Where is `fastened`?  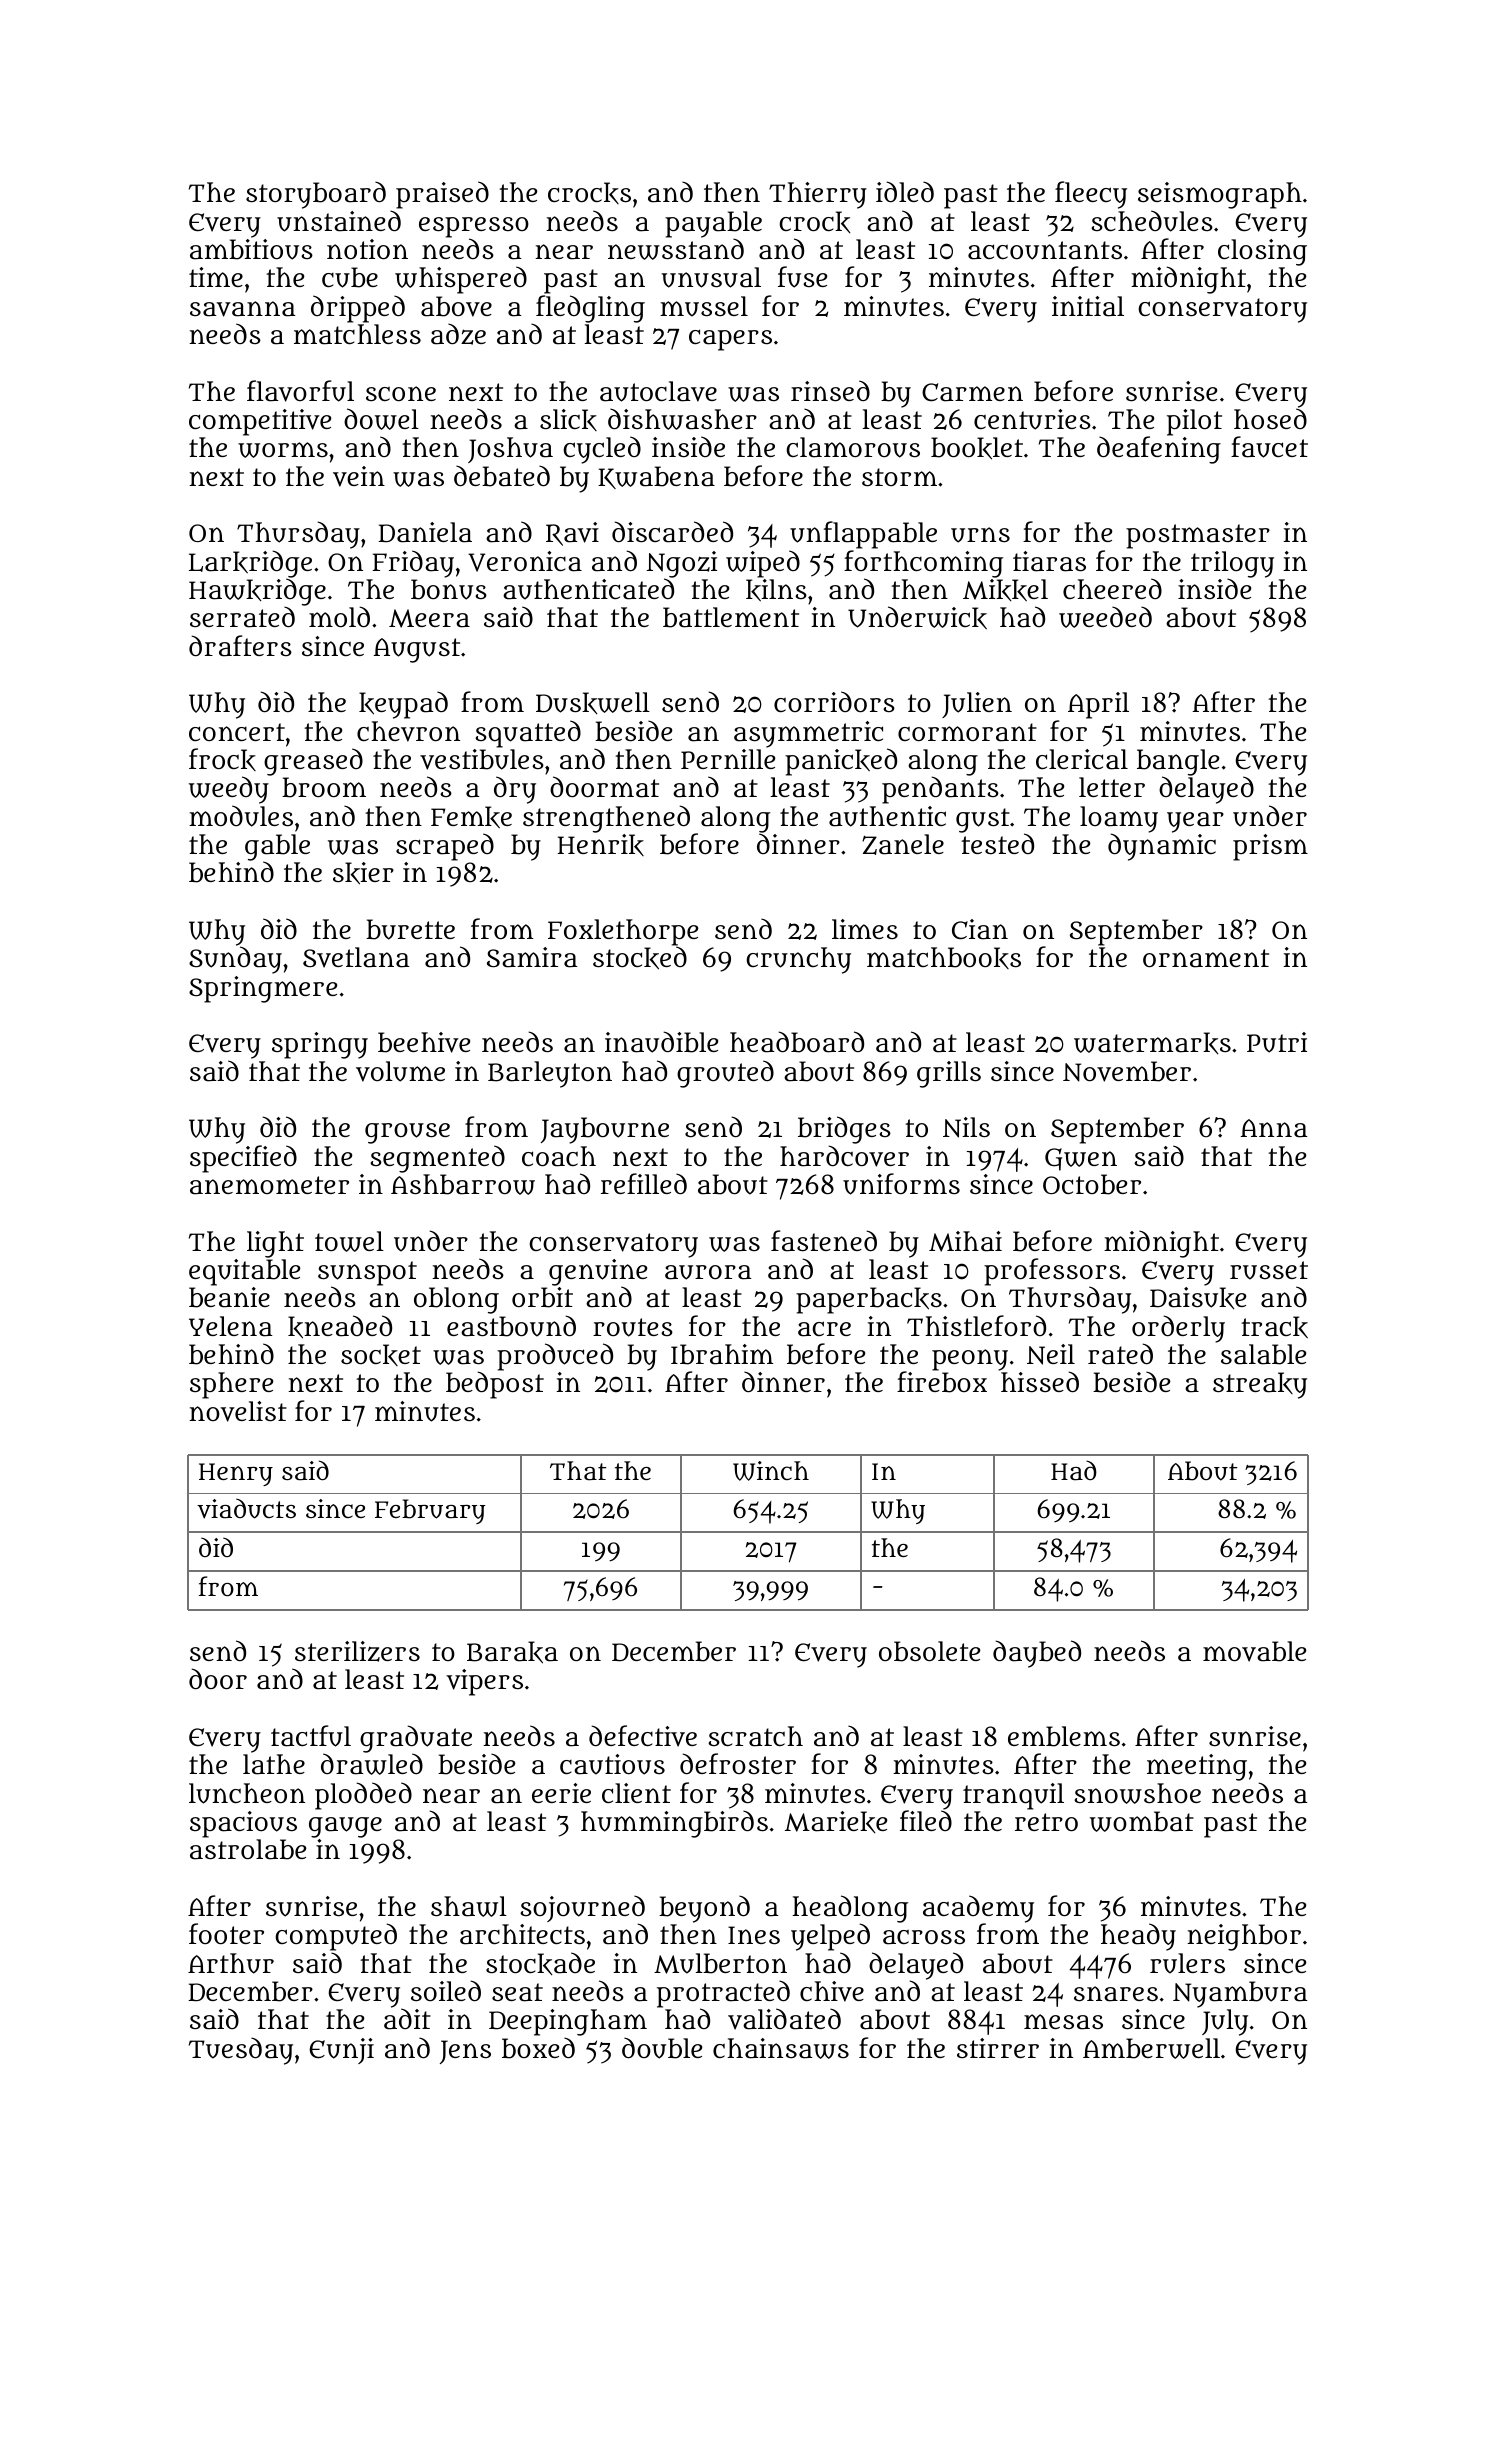
fastened is located at coordinates (824, 1241).
